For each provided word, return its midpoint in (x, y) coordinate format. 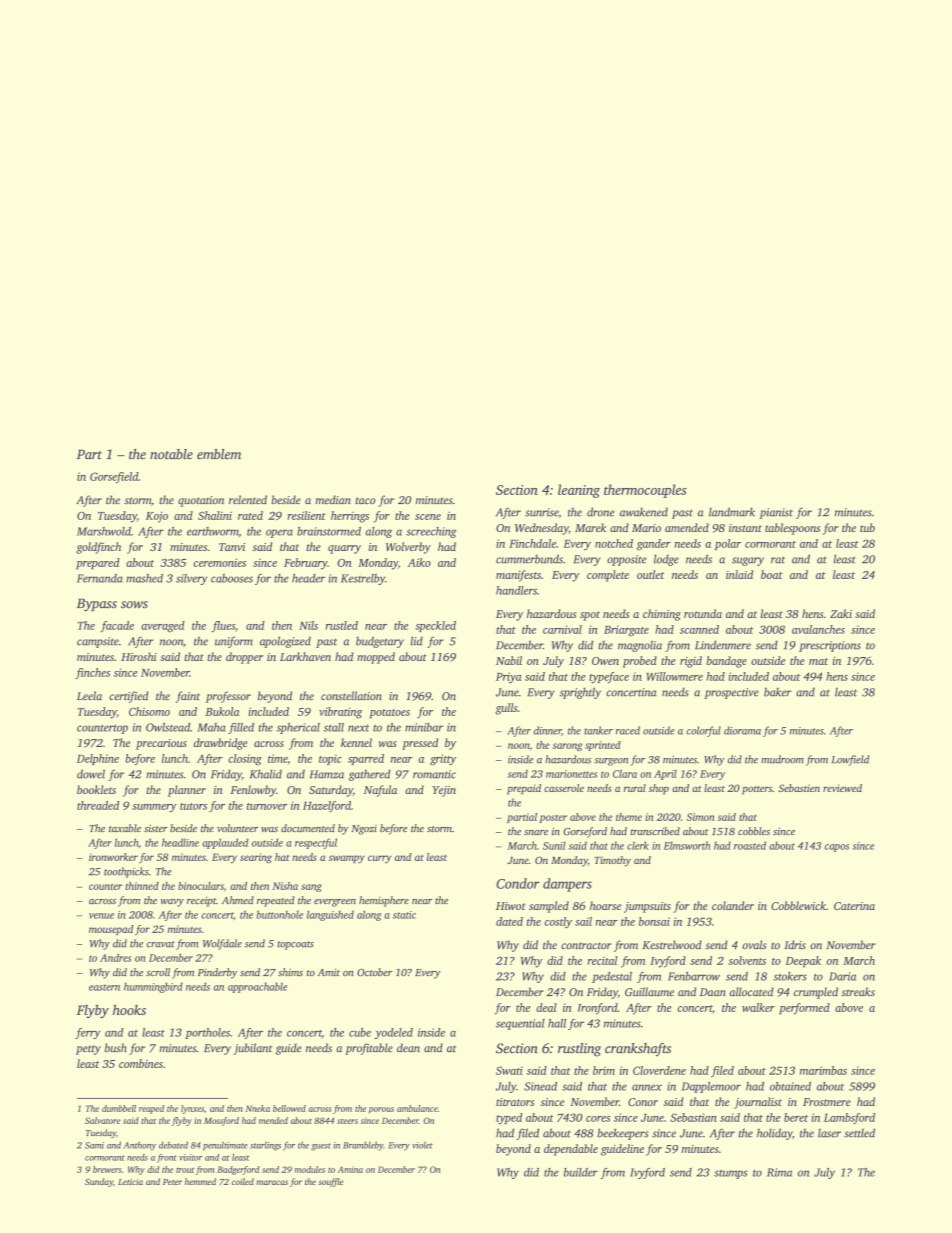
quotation (201, 501)
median (333, 499)
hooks (129, 1009)
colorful (703, 731)
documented (308, 828)
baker (777, 692)
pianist (776, 513)
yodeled (394, 1033)
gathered (370, 775)
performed (804, 1009)
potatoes (389, 714)
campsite (98, 642)
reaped (151, 1109)
